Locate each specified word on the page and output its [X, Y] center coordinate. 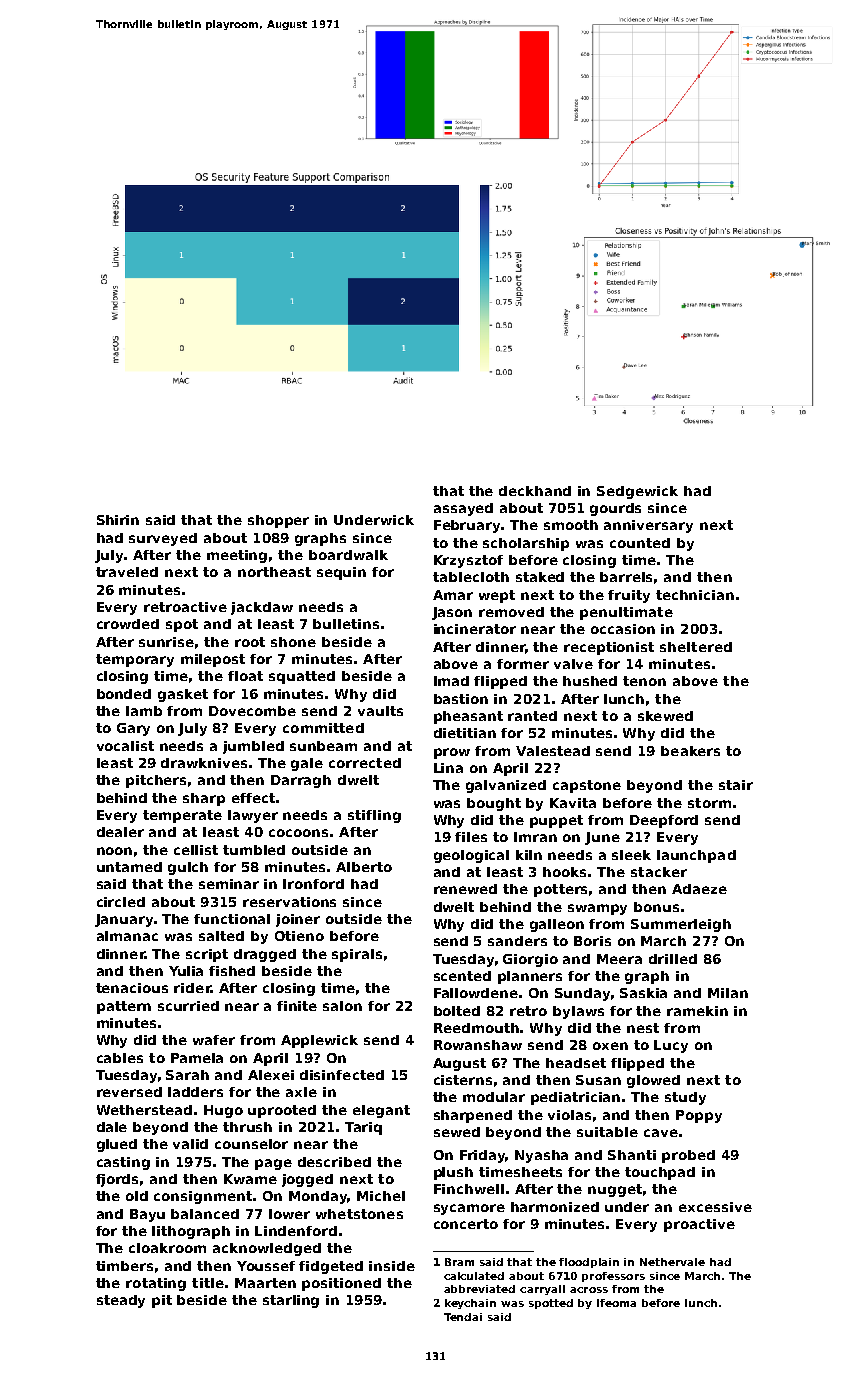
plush [453, 1173]
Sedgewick [637, 492]
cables [120, 1058]
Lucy [671, 1046]
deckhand [535, 491]
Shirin [118, 520]
